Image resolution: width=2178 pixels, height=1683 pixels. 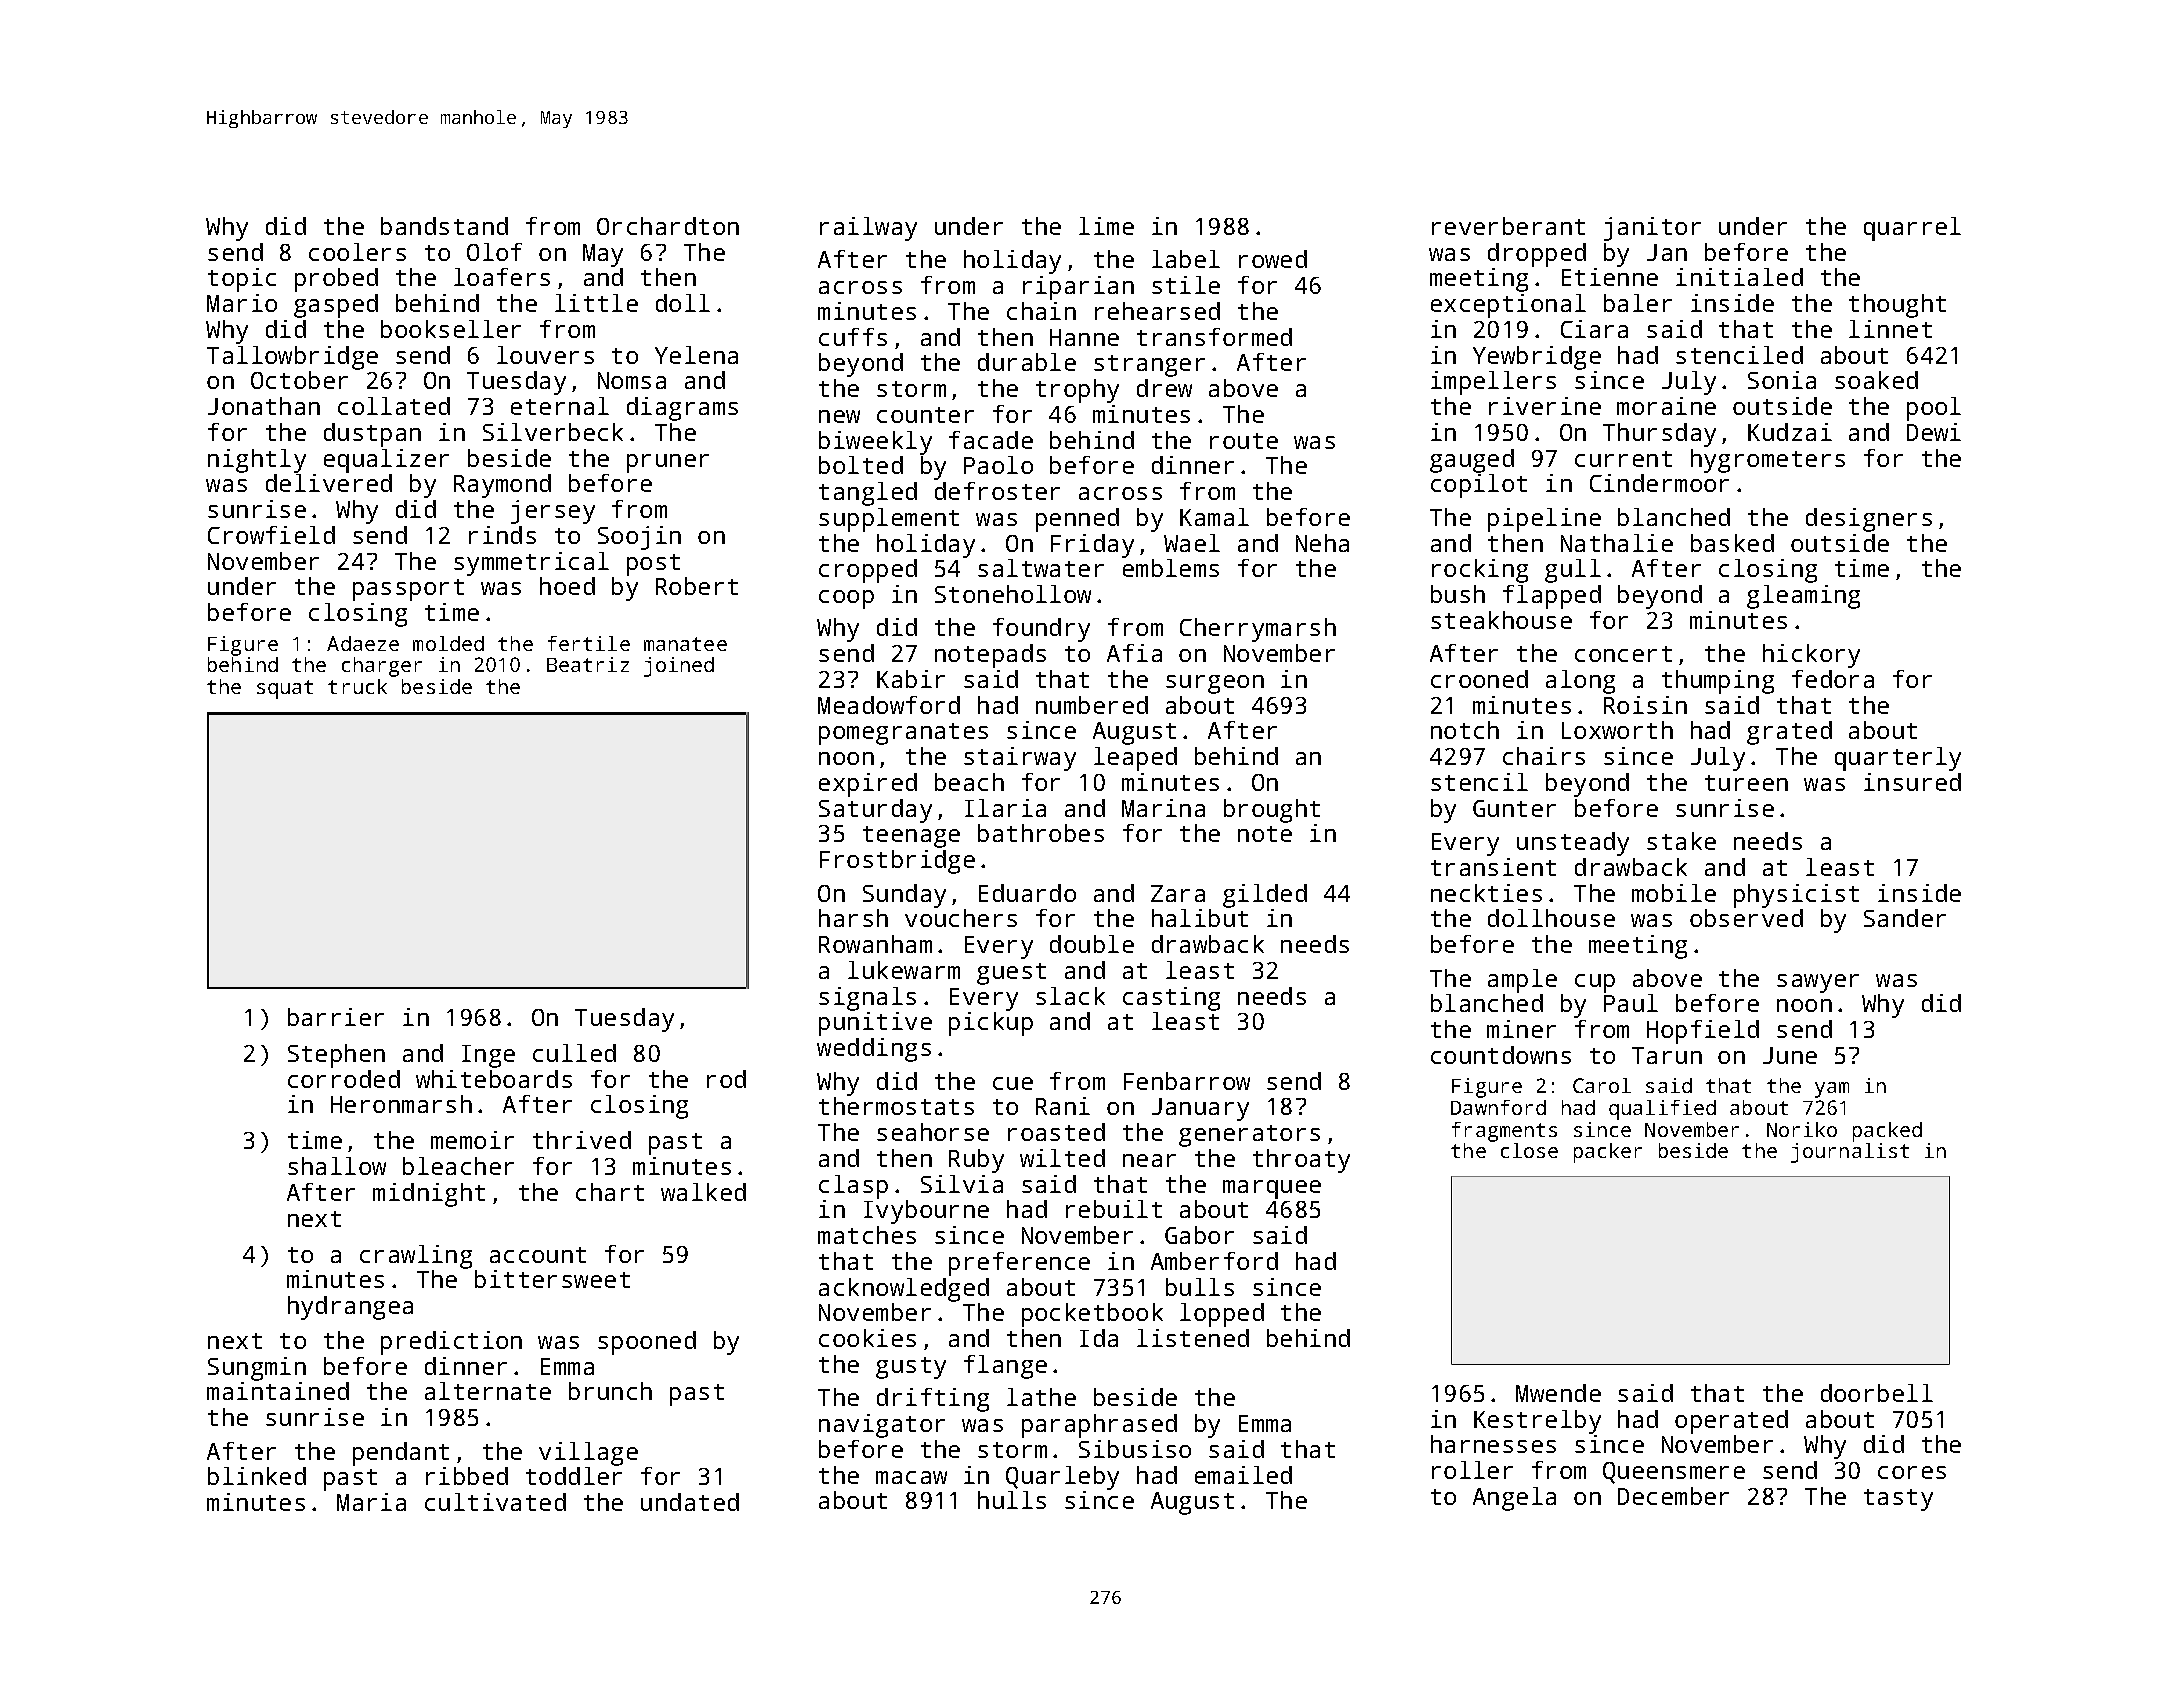 What do you see at coordinates (1178, 893) in the image?
I see `Zara` at bounding box center [1178, 893].
